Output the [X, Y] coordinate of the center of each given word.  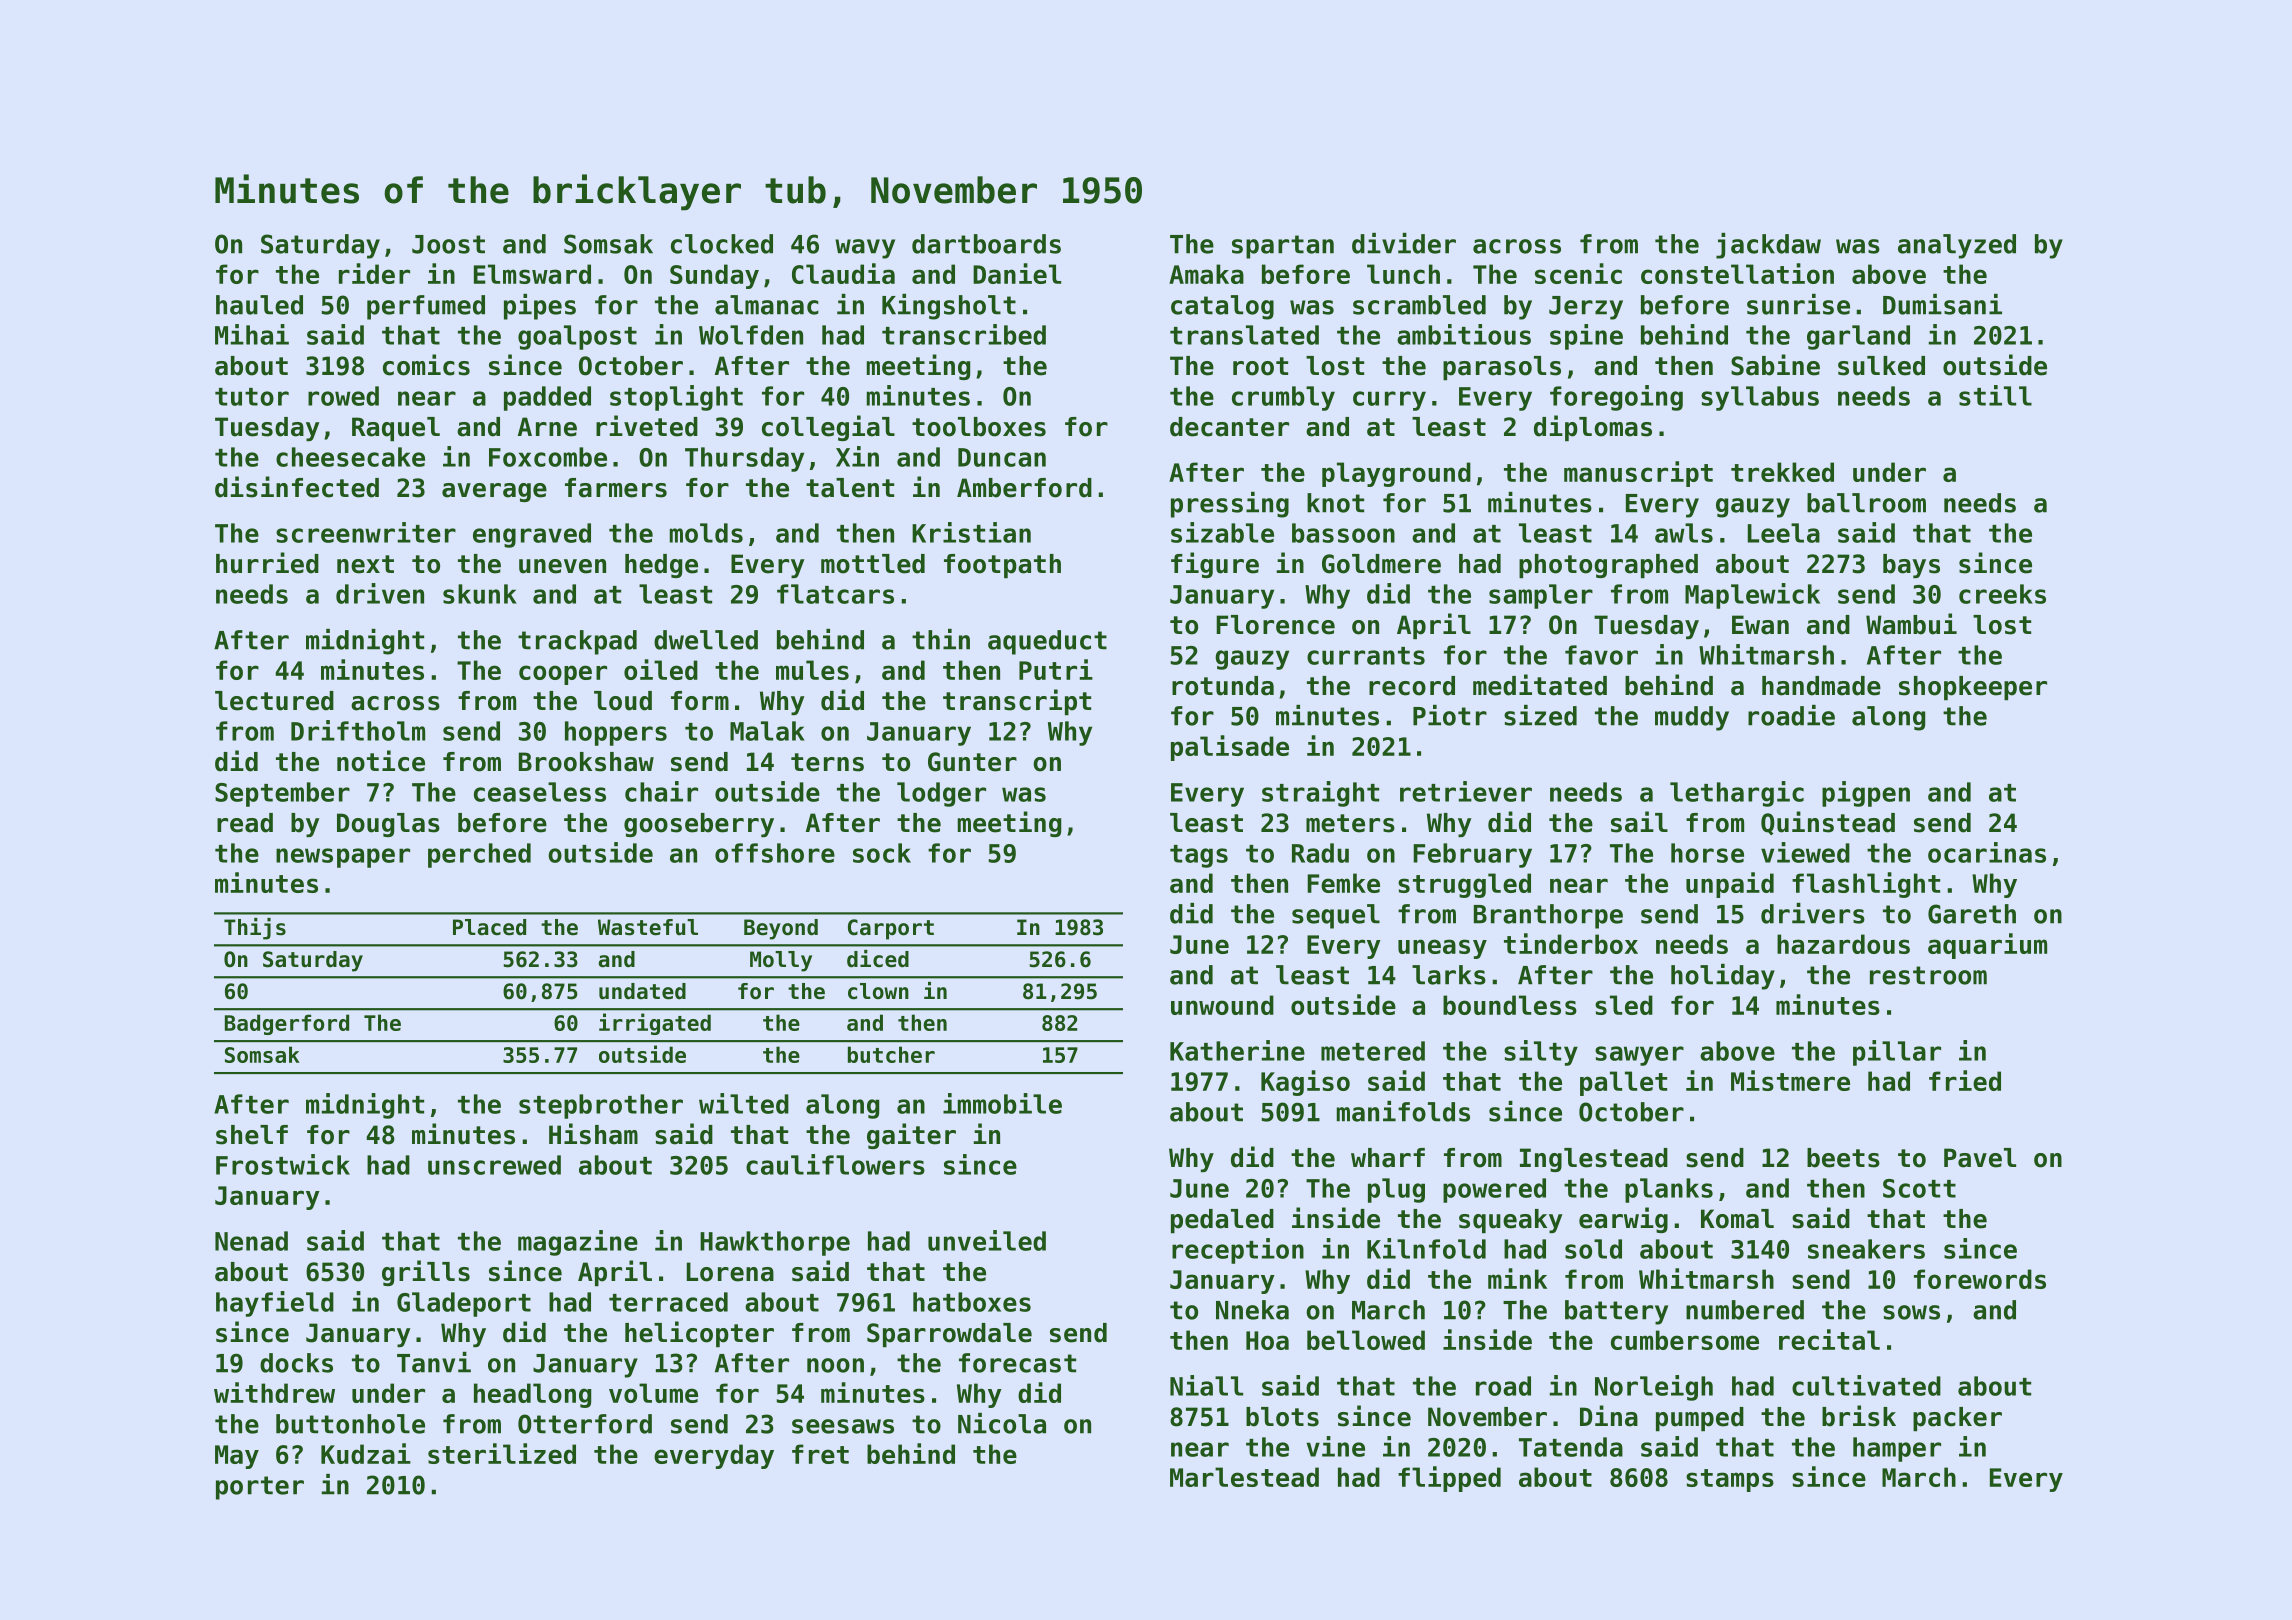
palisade [1230, 748]
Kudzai [366, 1453]
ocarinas [1987, 852]
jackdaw [1768, 246]
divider [1404, 243]
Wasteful [648, 927]
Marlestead [1244, 1477]
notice [381, 761]
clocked [722, 244]
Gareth [1972, 914]
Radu [1320, 853]
